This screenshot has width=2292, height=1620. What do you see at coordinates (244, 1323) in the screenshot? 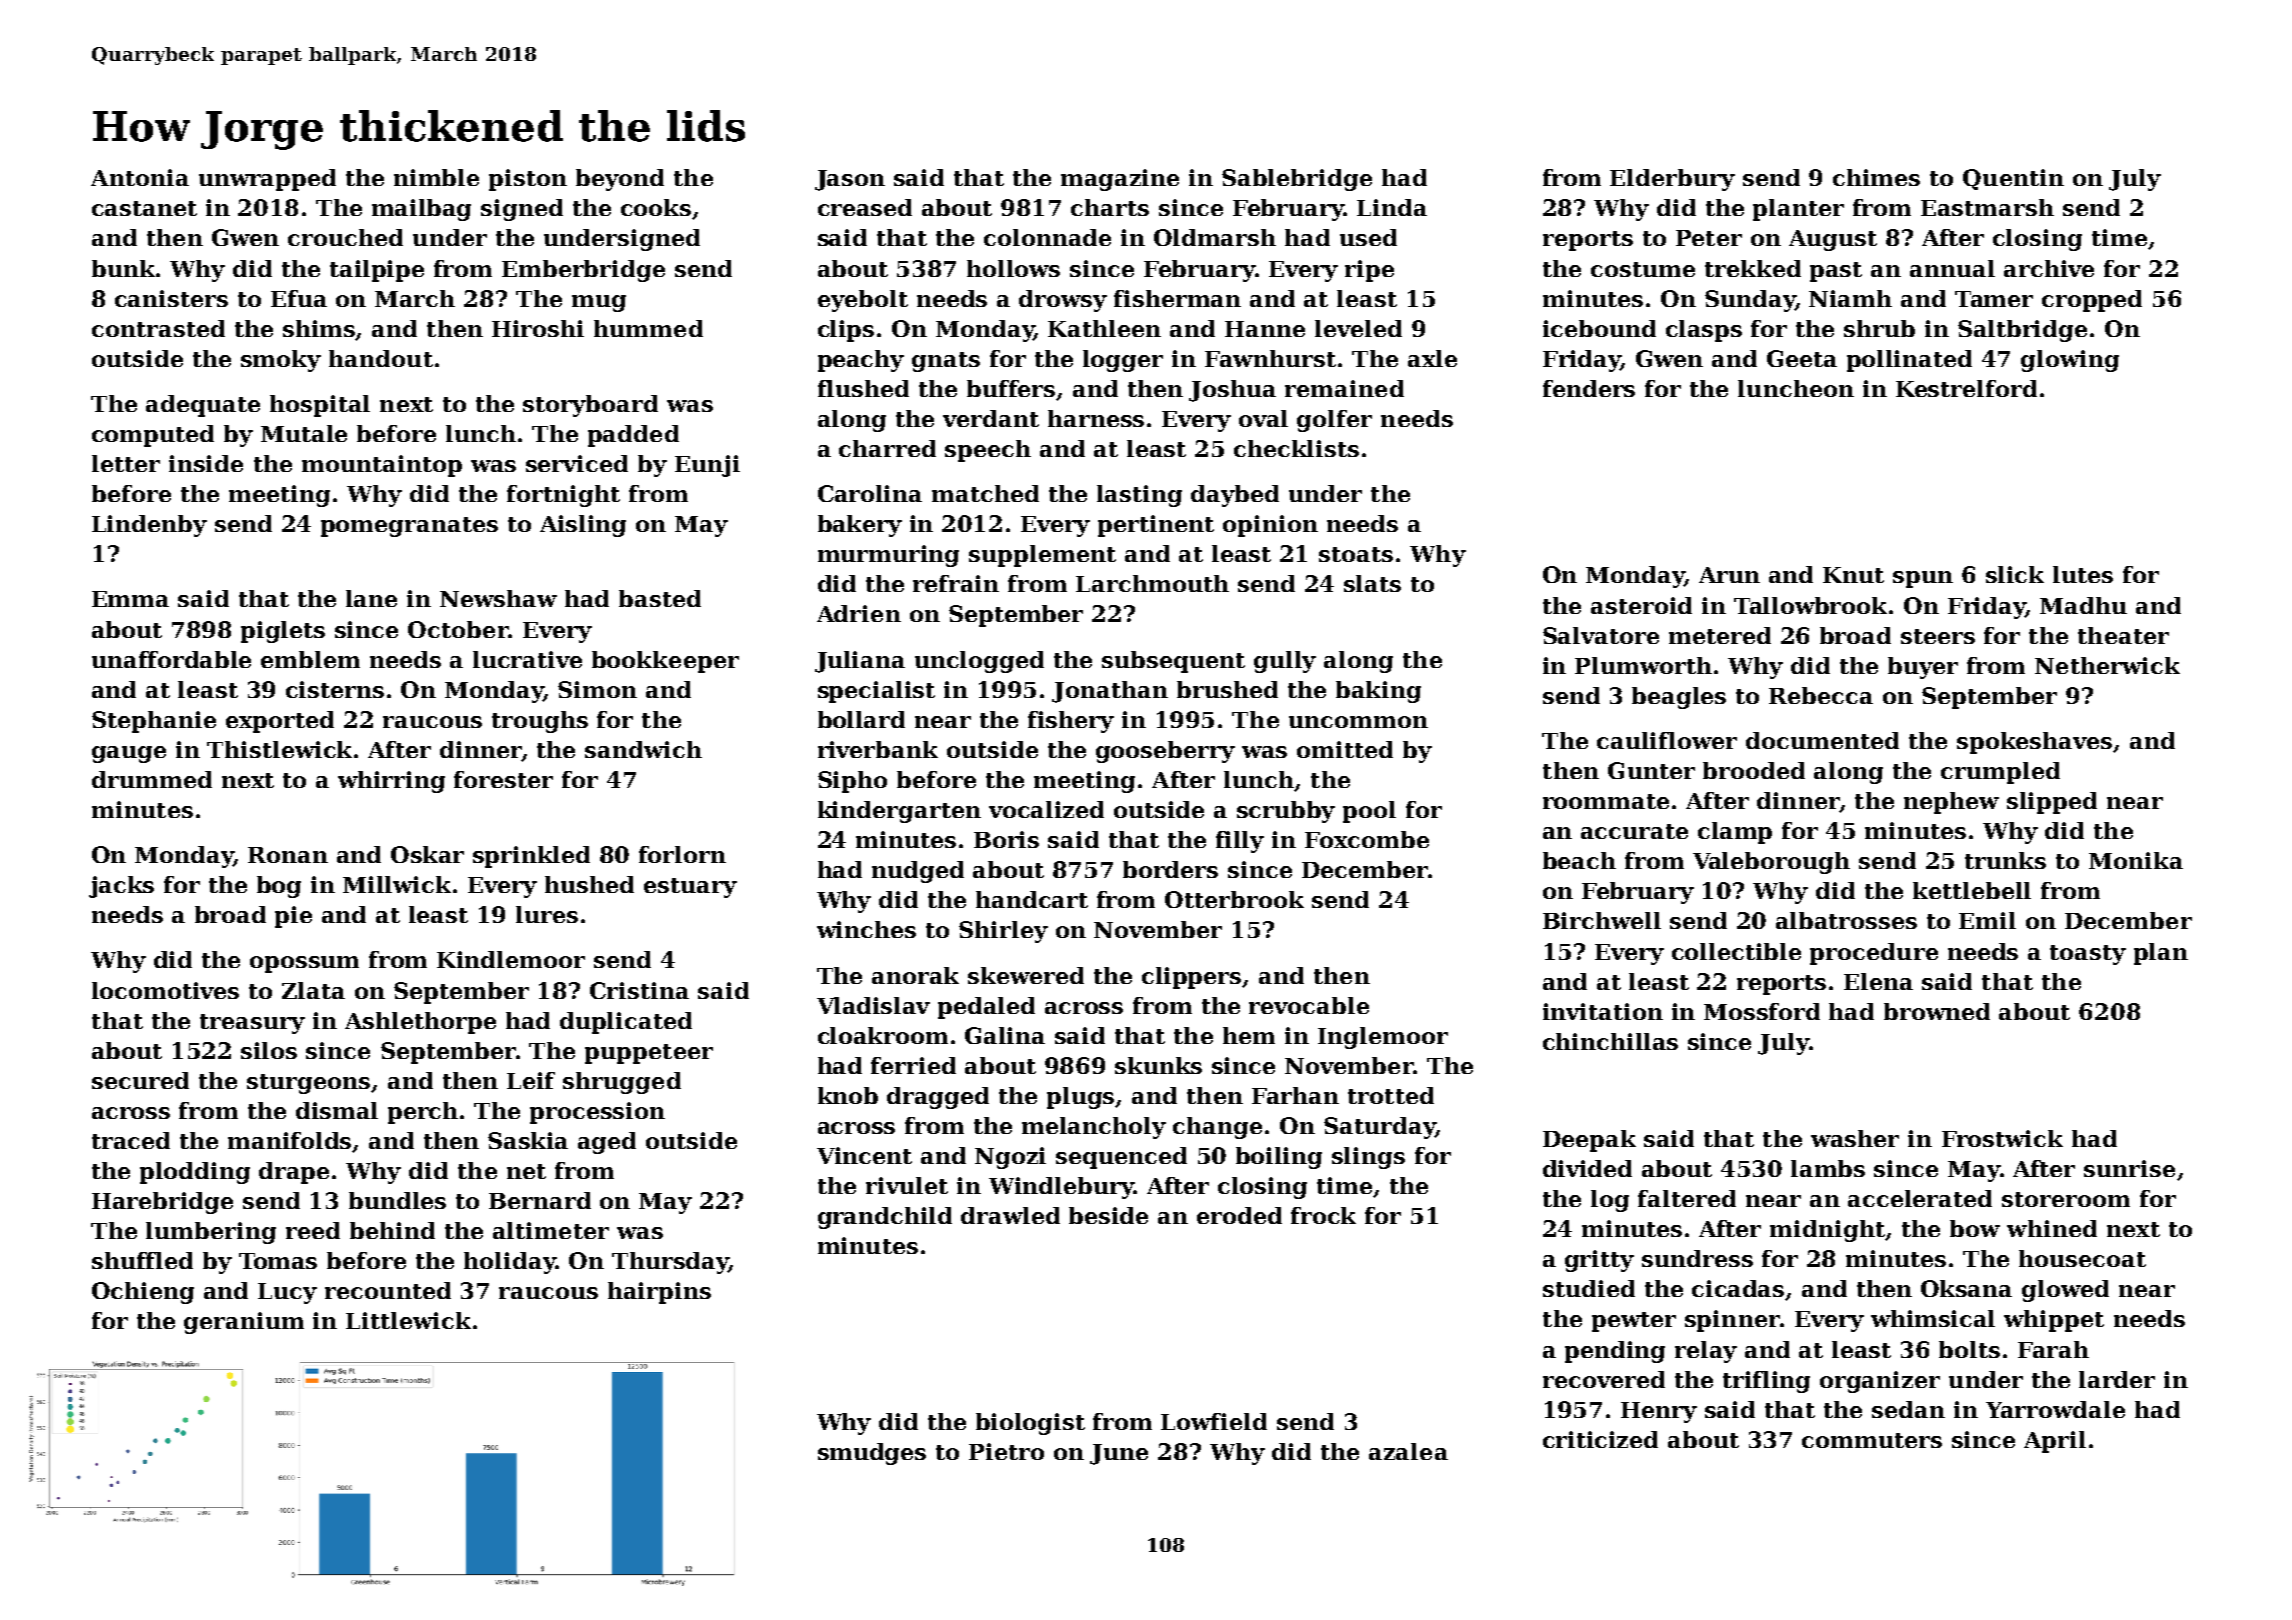
I see `geranium` at bounding box center [244, 1323].
